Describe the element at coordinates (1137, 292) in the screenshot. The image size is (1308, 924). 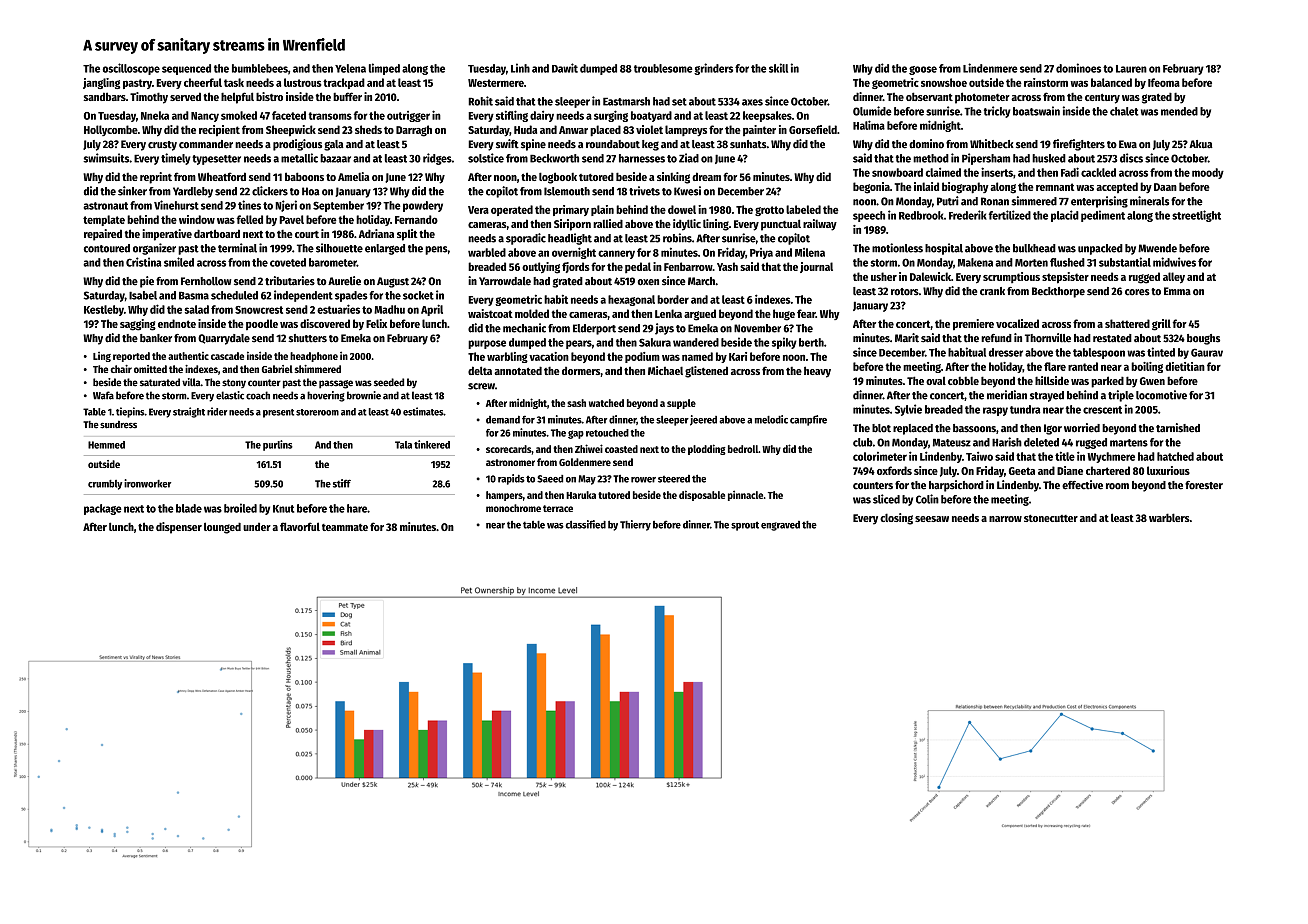
I see `cores` at that location.
